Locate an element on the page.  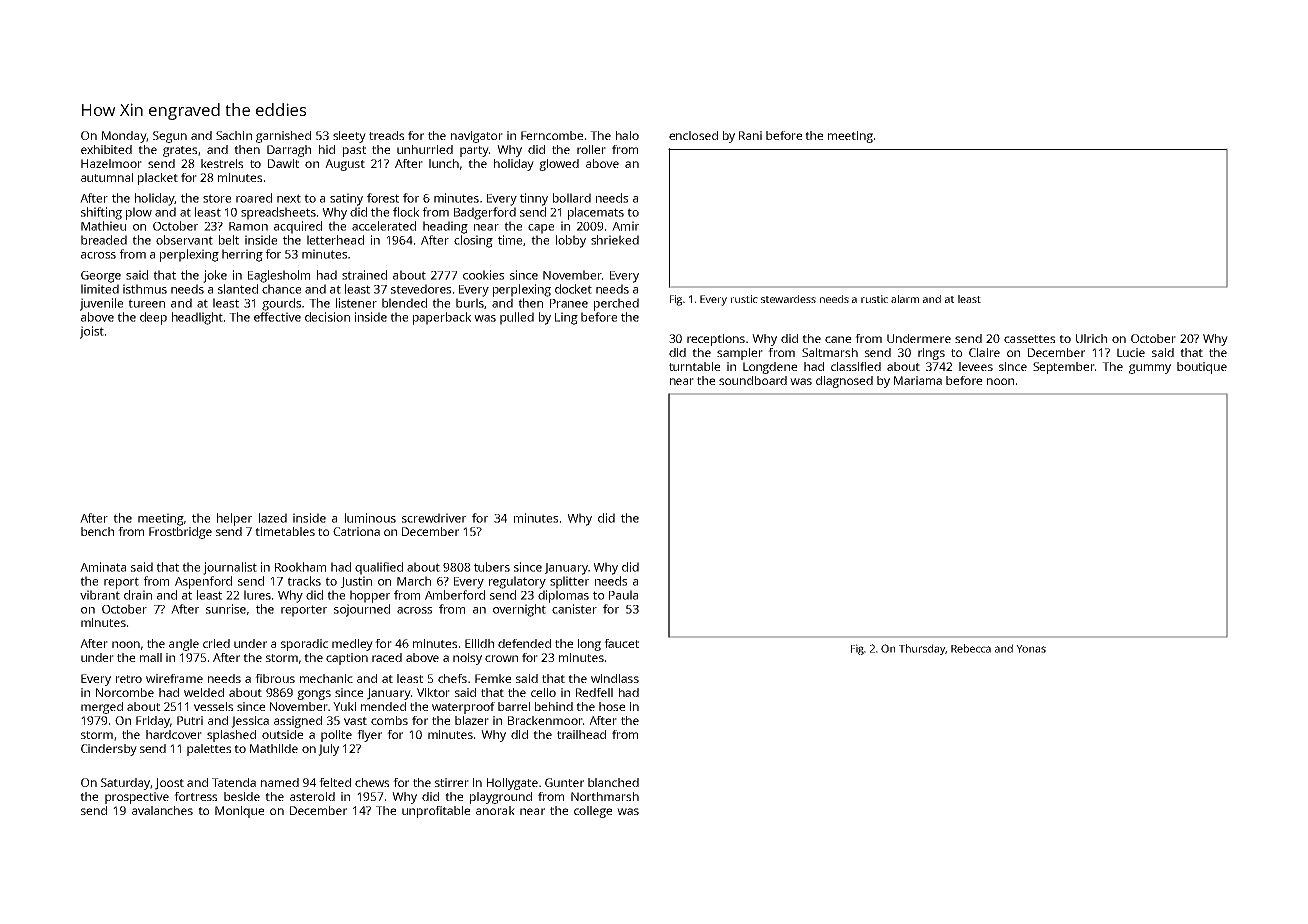
Mariama is located at coordinates (918, 380).
